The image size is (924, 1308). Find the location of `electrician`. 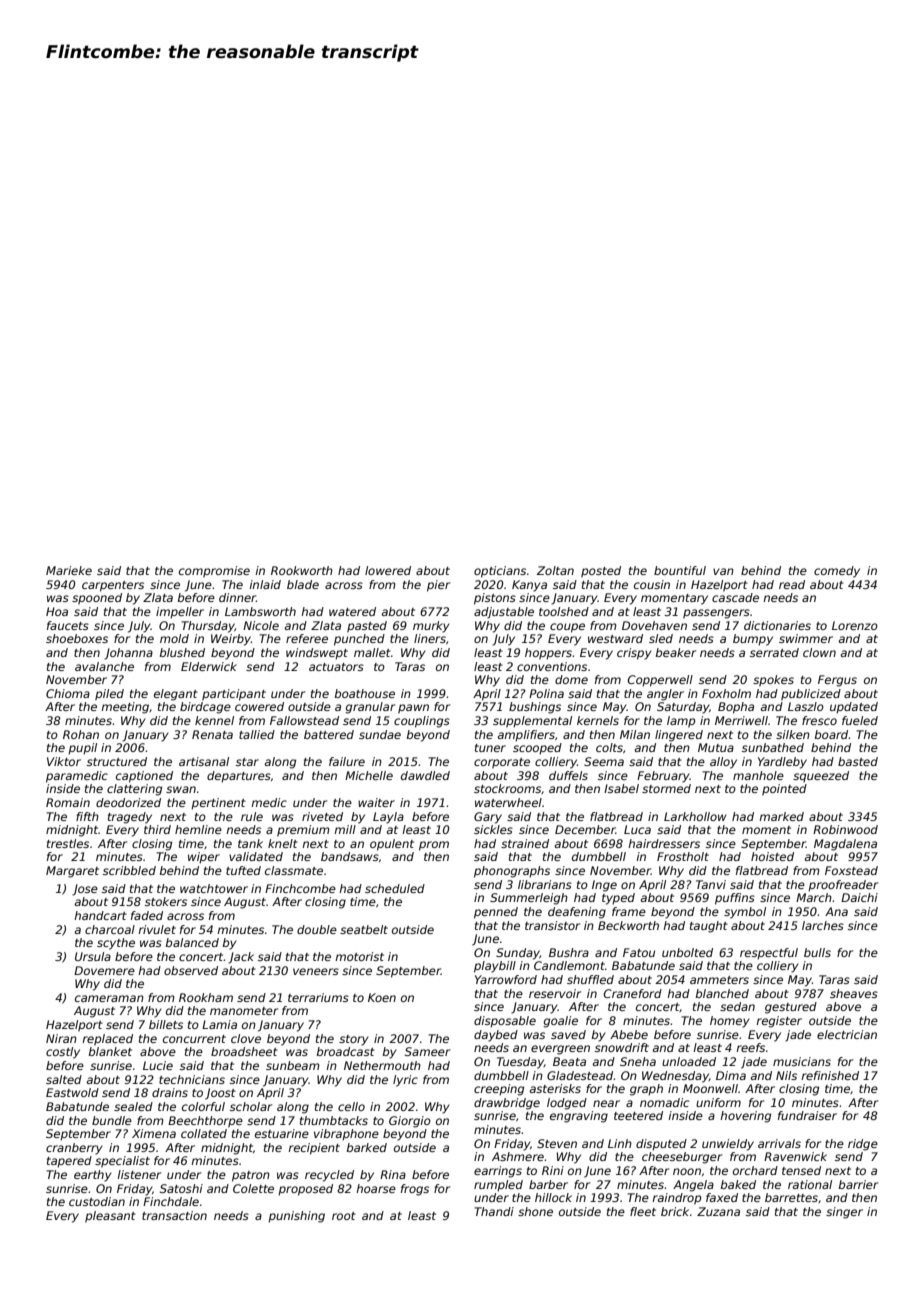

electrician is located at coordinates (847, 1034).
